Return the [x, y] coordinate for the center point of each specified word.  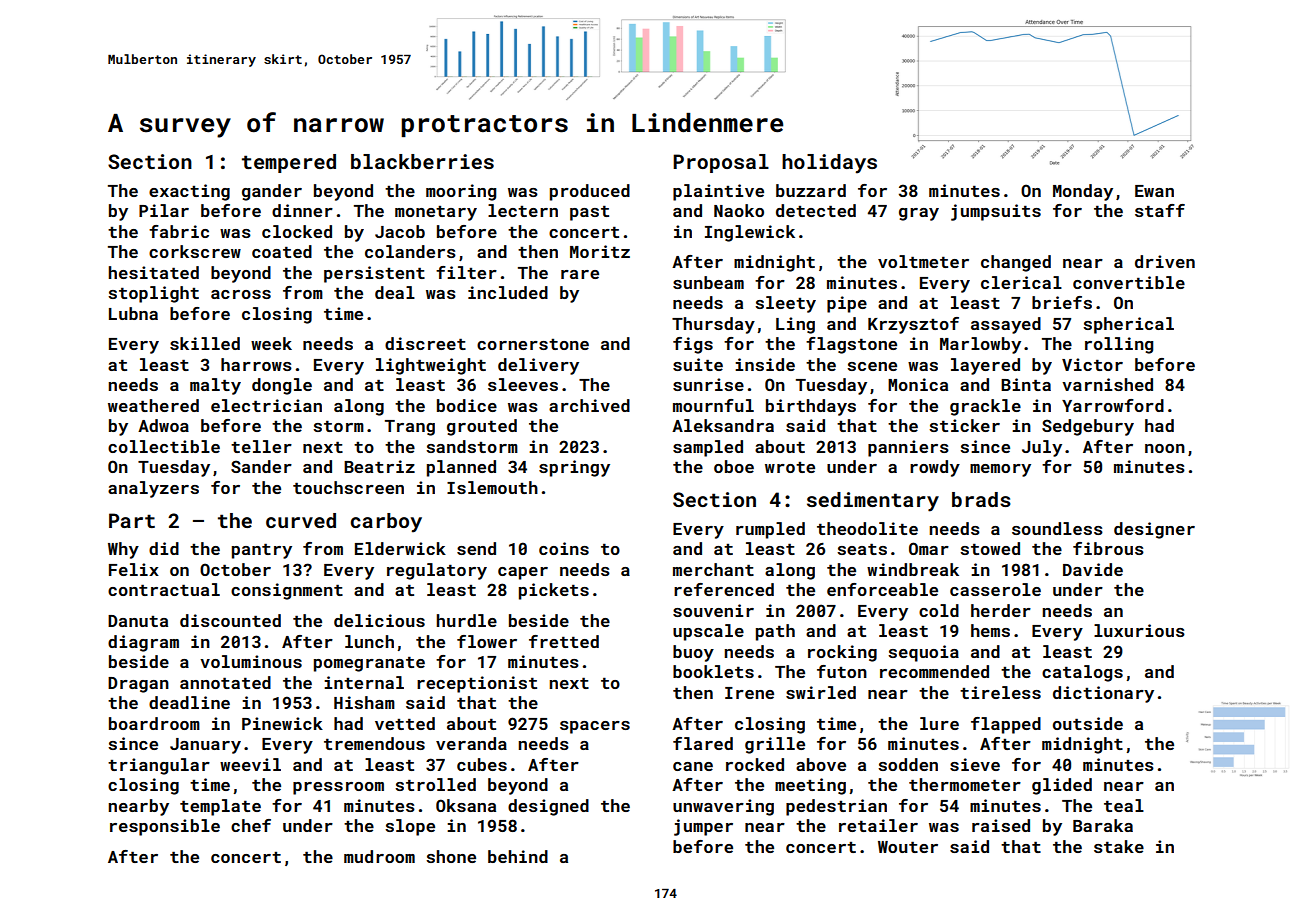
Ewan [1154, 191]
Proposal [721, 163]
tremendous [374, 743]
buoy [693, 653]
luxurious [1139, 630]
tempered [289, 163]
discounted [230, 620]
